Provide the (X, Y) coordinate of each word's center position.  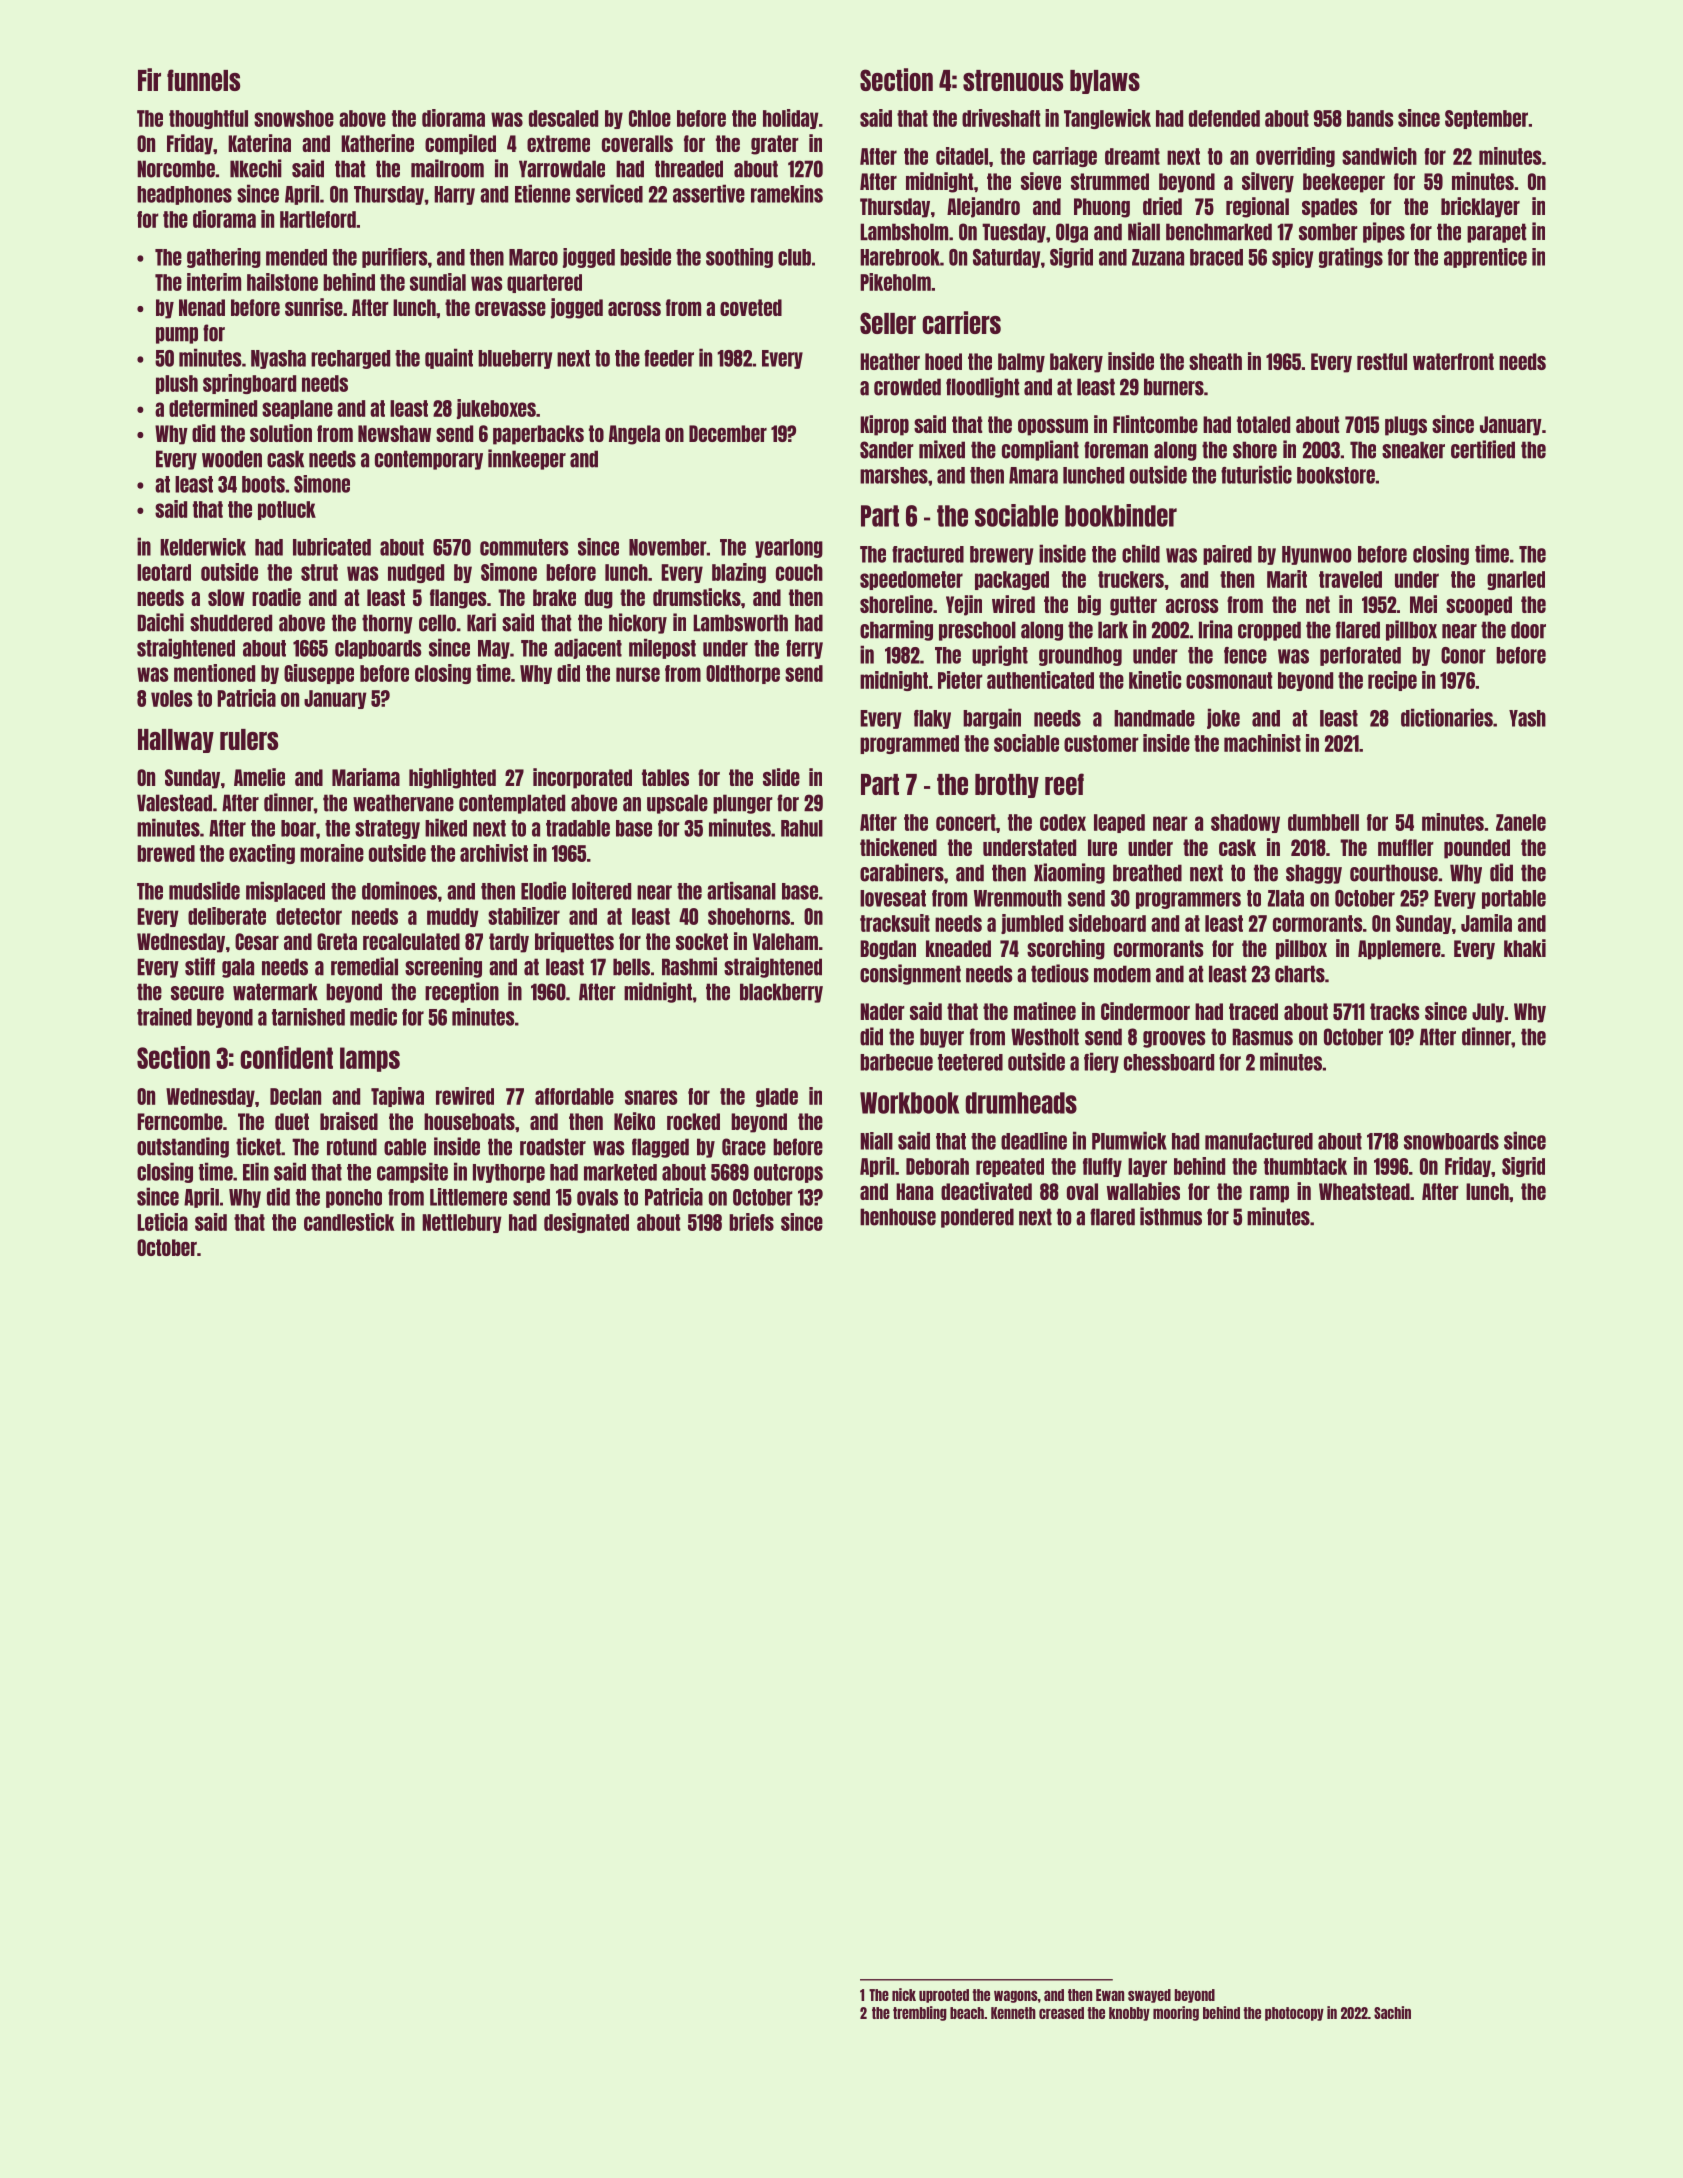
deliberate (227, 916)
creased (1061, 2013)
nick (904, 1994)
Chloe (650, 118)
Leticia (162, 1222)
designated (586, 1223)
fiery (1101, 1062)
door (1528, 630)
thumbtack (1305, 1166)
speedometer (911, 580)
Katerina (259, 143)
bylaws (1105, 82)
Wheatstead (1364, 1191)
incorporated (582, 778)
